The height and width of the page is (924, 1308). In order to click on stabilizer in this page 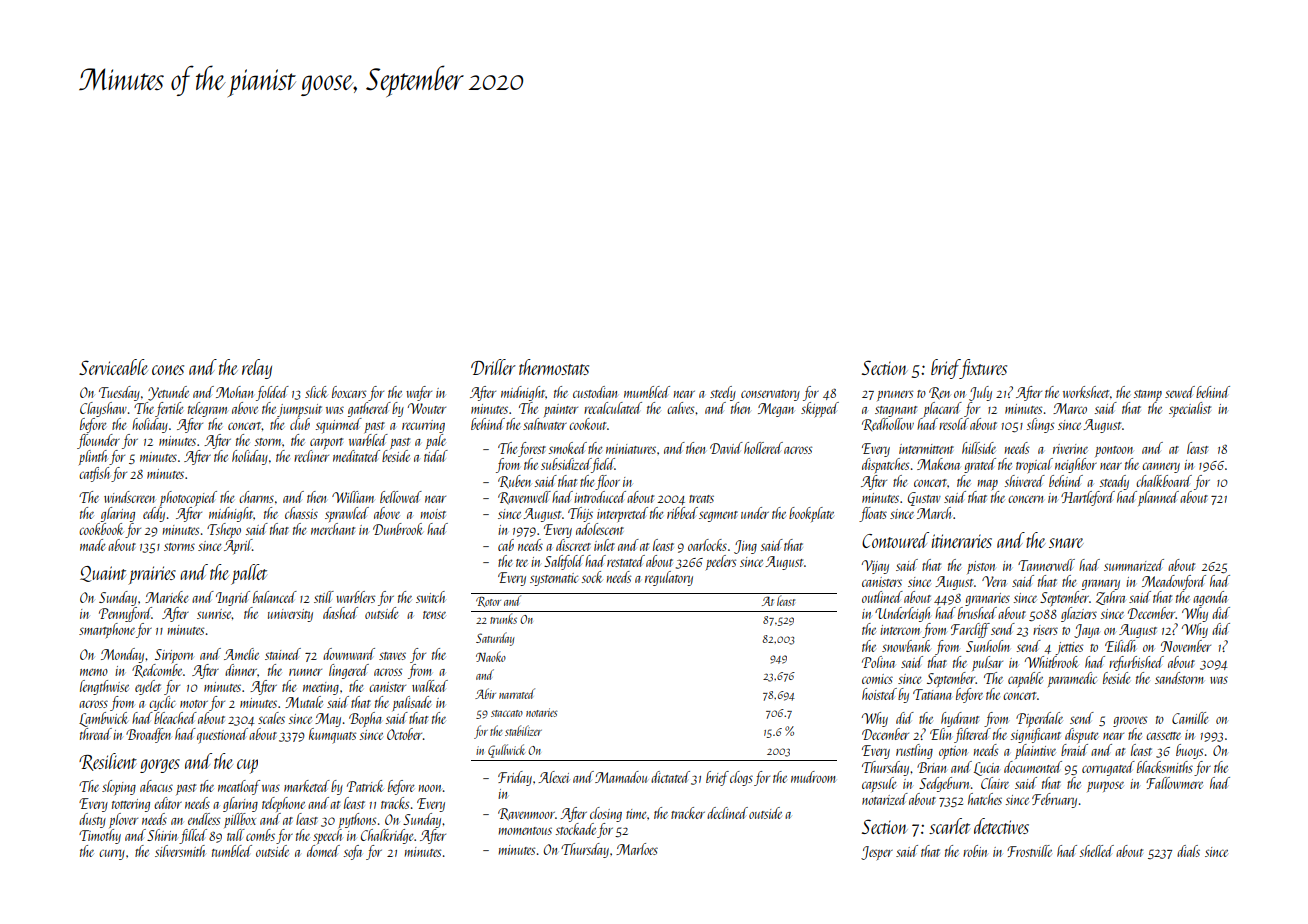, I will do `click(523, 730)`.
